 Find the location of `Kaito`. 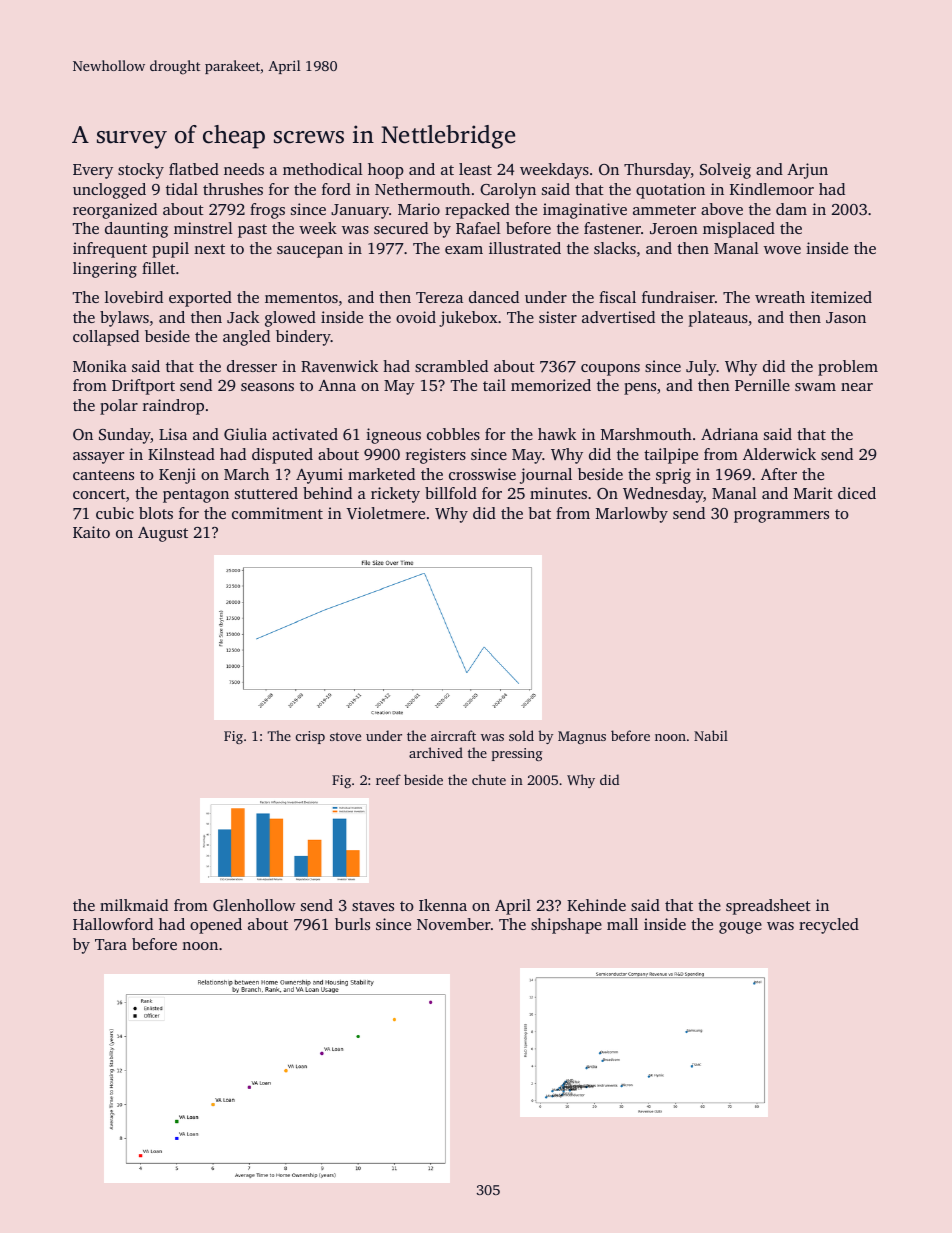

Kaito is located at coordinates (91, 532).
